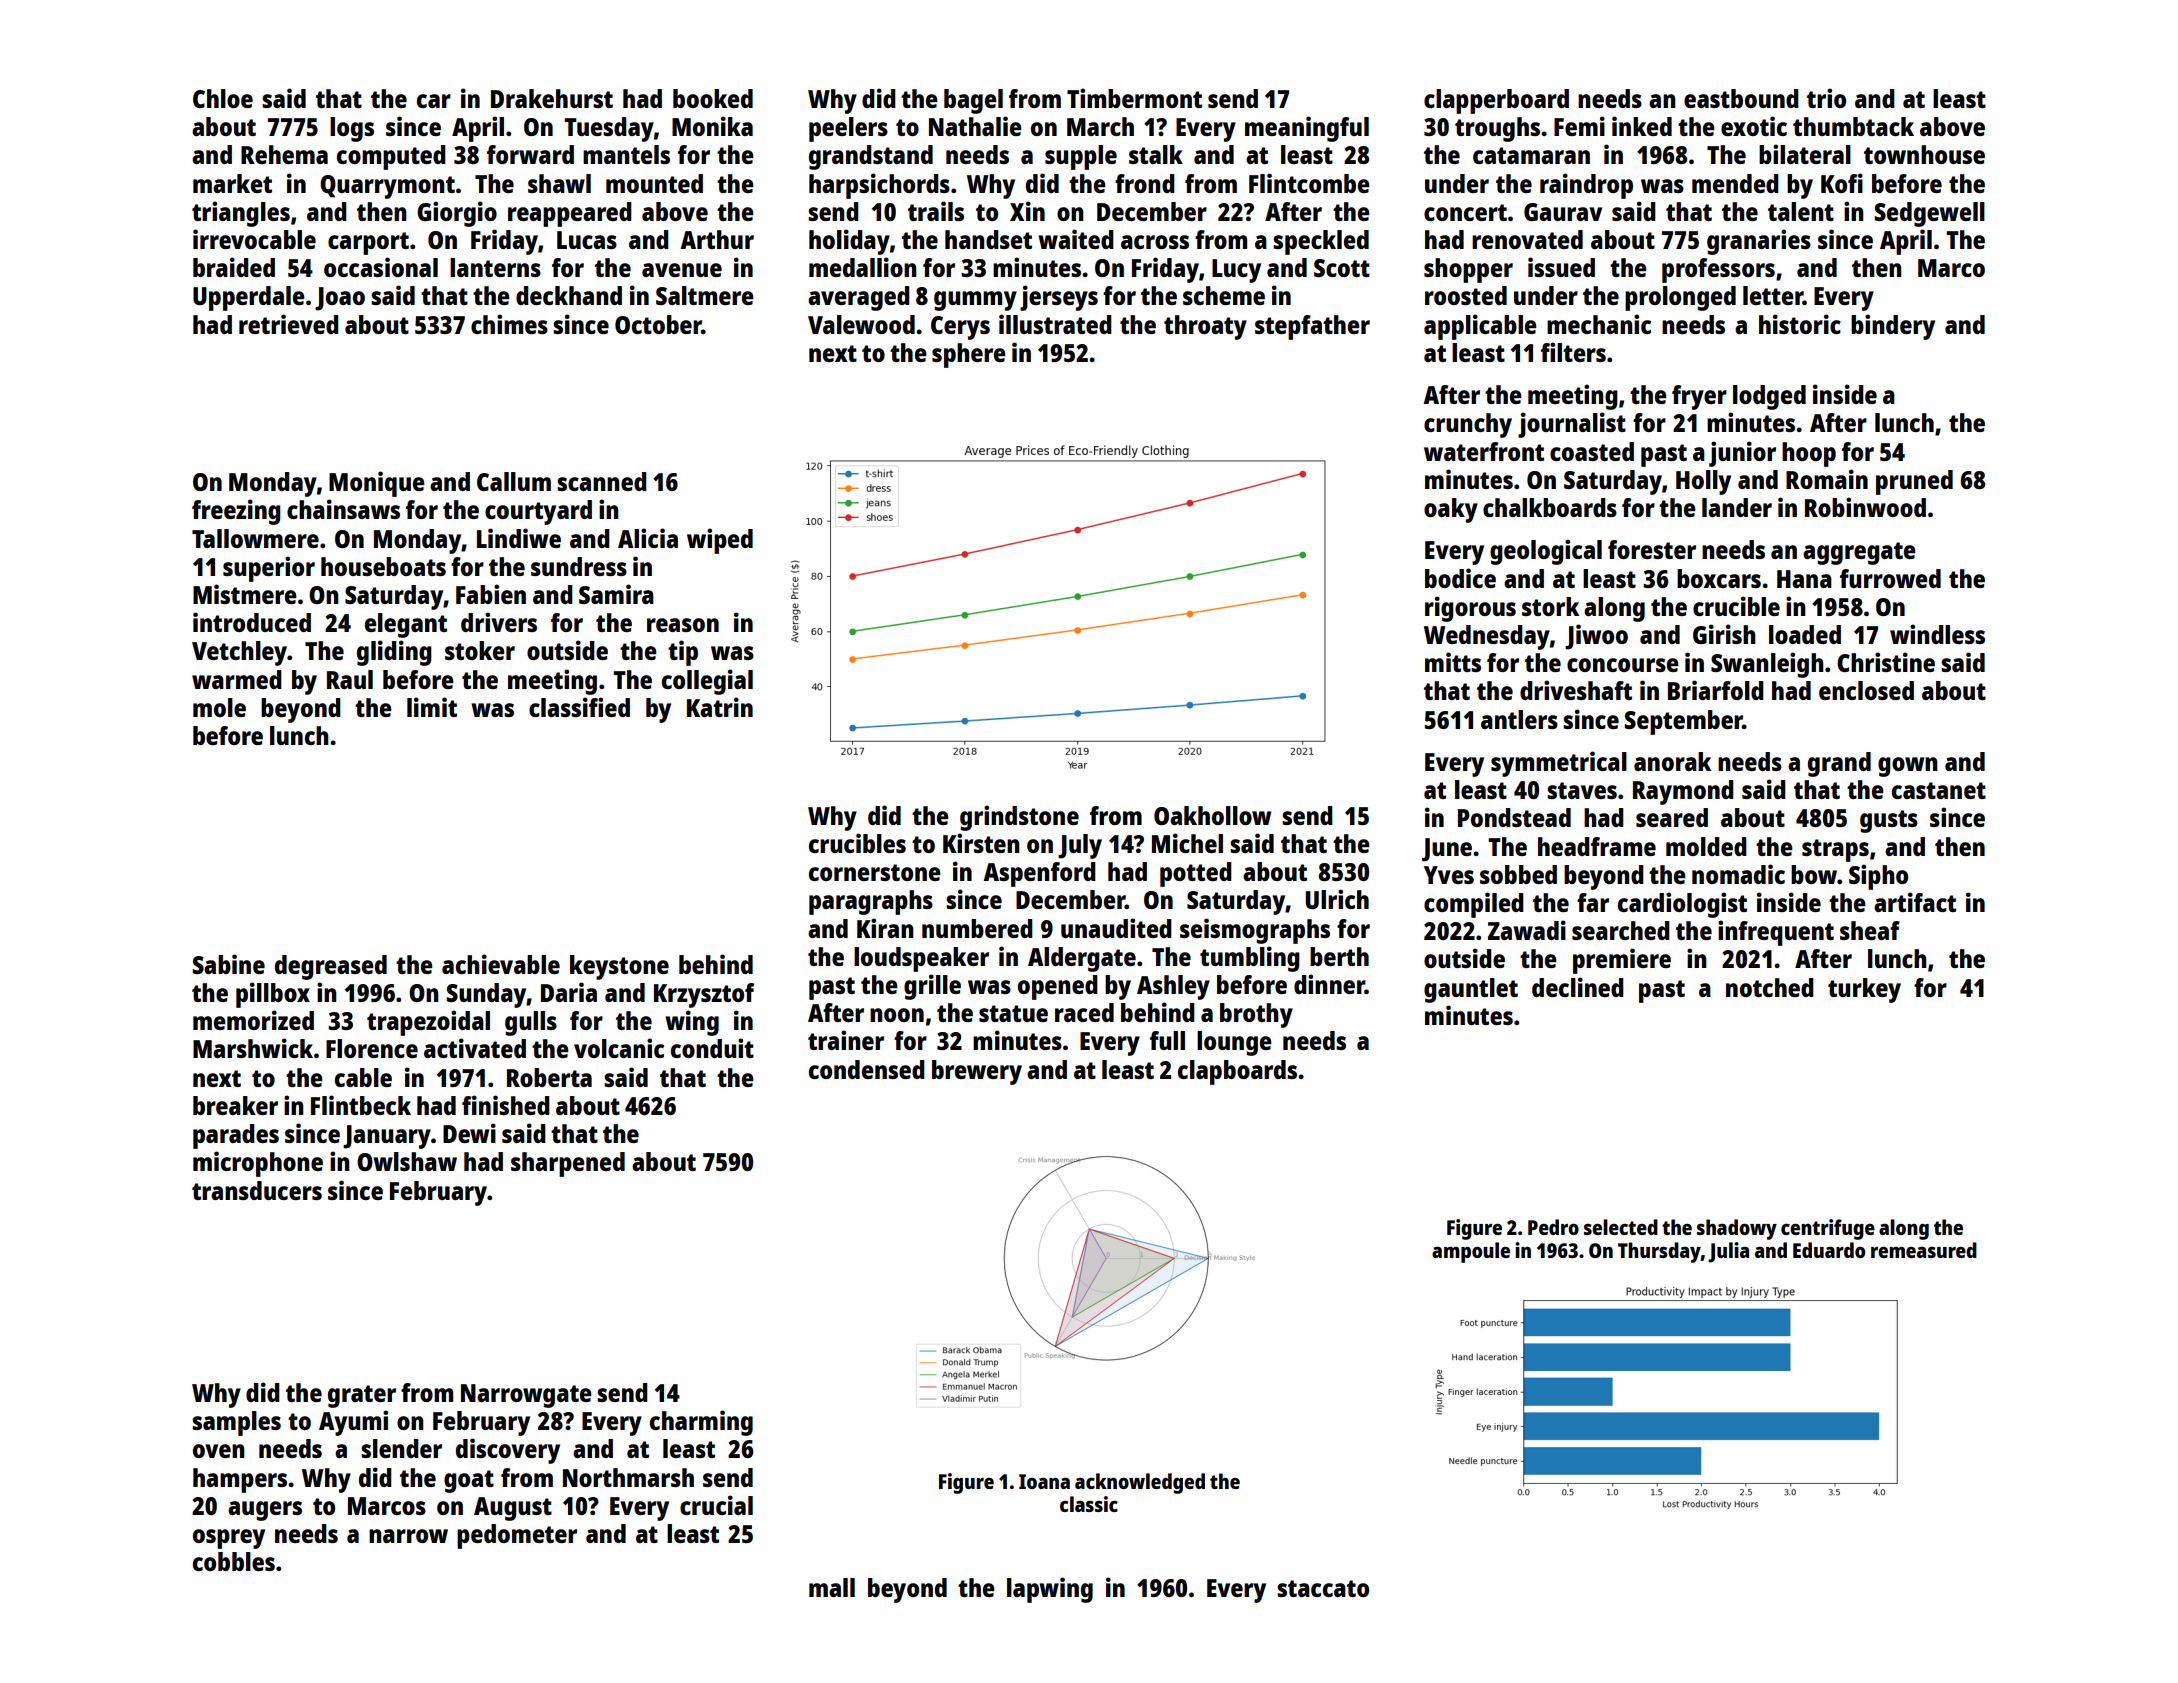  Describe the element at coordinates (1451, 510) in the document. I see `oaky` at that location.
